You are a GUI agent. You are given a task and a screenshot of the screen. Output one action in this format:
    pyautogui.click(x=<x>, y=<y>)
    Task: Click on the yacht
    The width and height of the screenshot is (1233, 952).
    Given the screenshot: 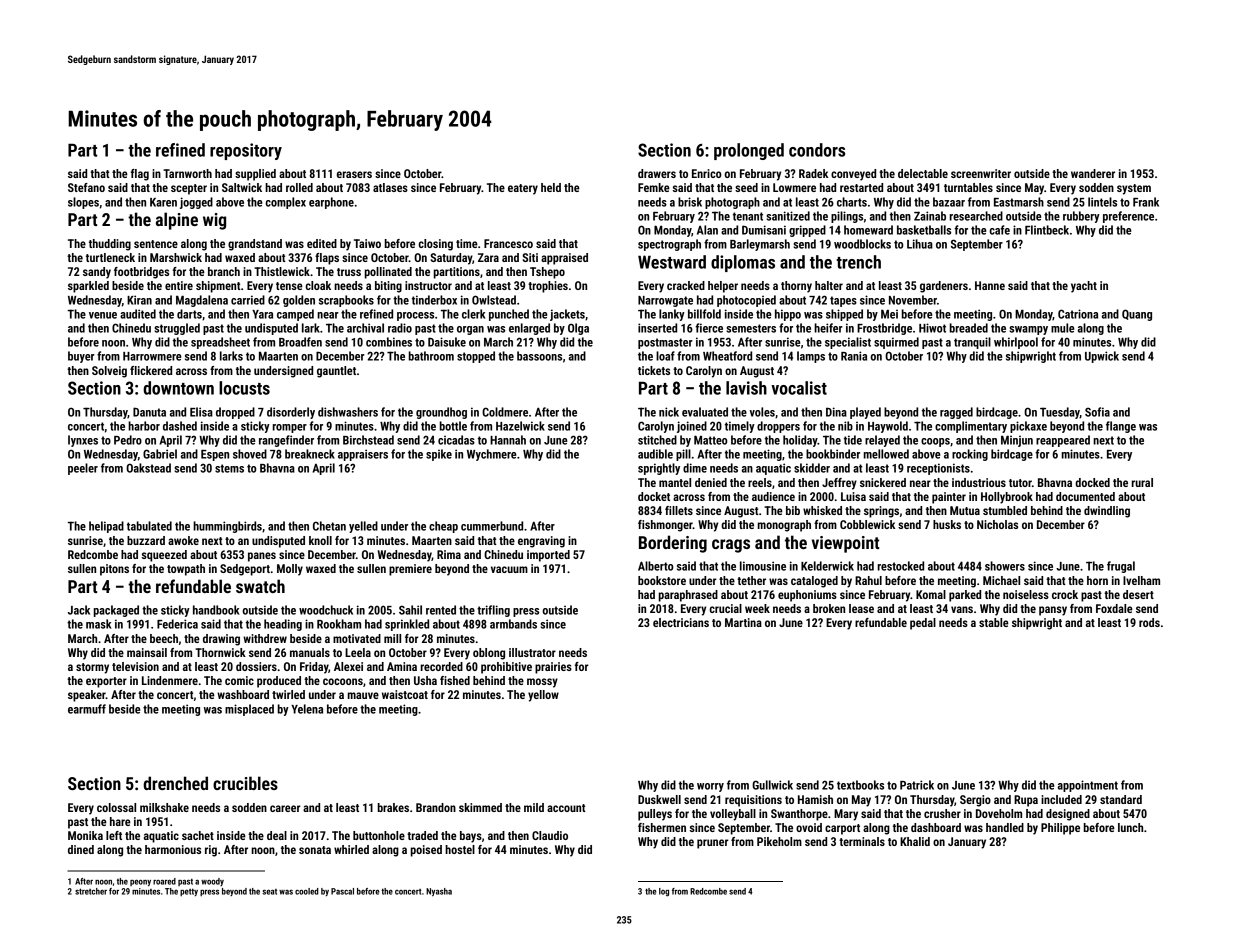 What is the action you would take?
    pyautogui.click(x=1084, y=287)
